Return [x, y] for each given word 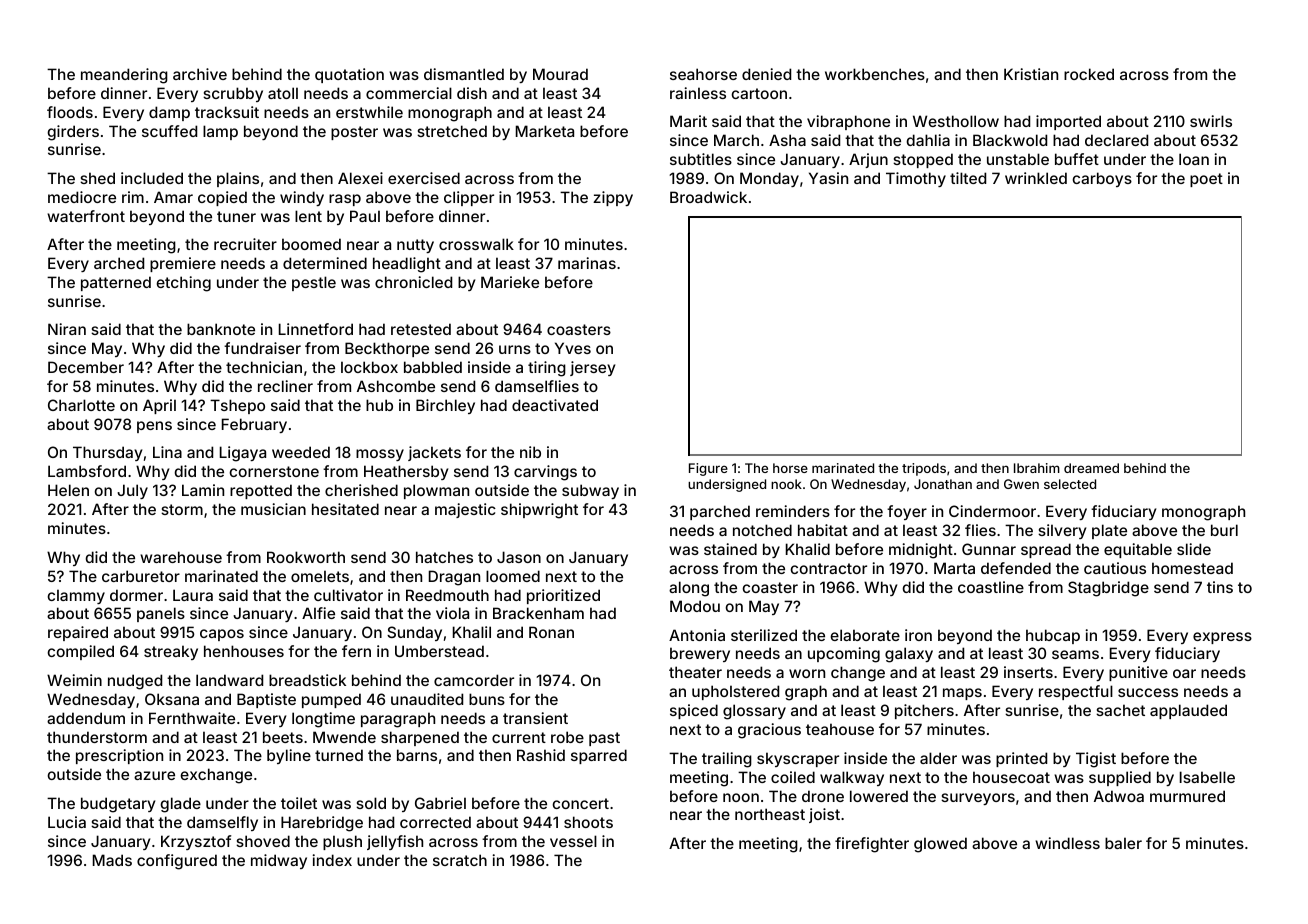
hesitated [345, 509]
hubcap [1053, 636]
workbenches [875, 74]
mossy [380, 455]
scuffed [169, 131]
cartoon [759, 93]
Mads [112, 860]
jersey [592, 368]
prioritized [563, 596]
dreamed [1091, 468]
